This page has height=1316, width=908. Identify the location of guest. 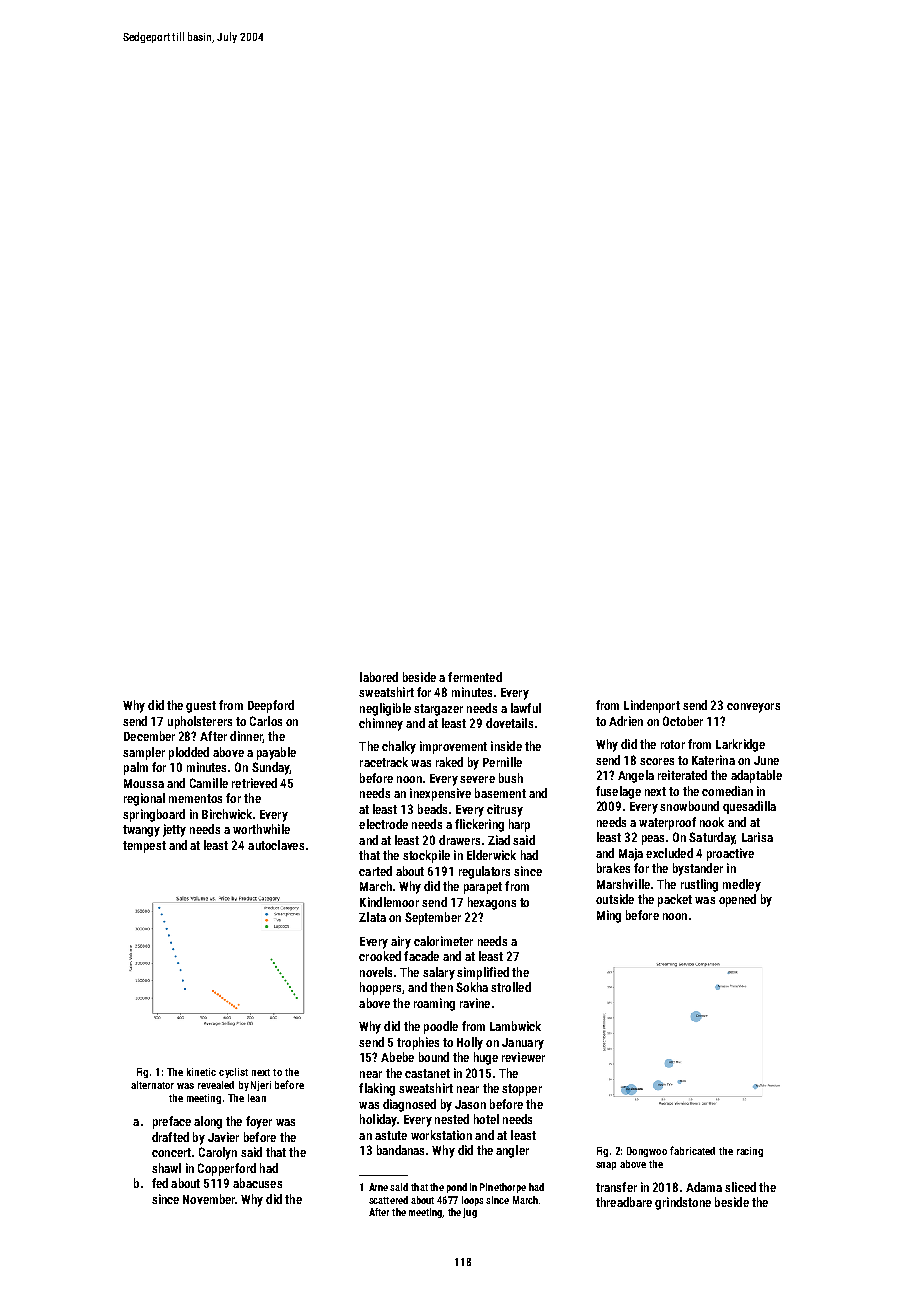
(201, 707).
